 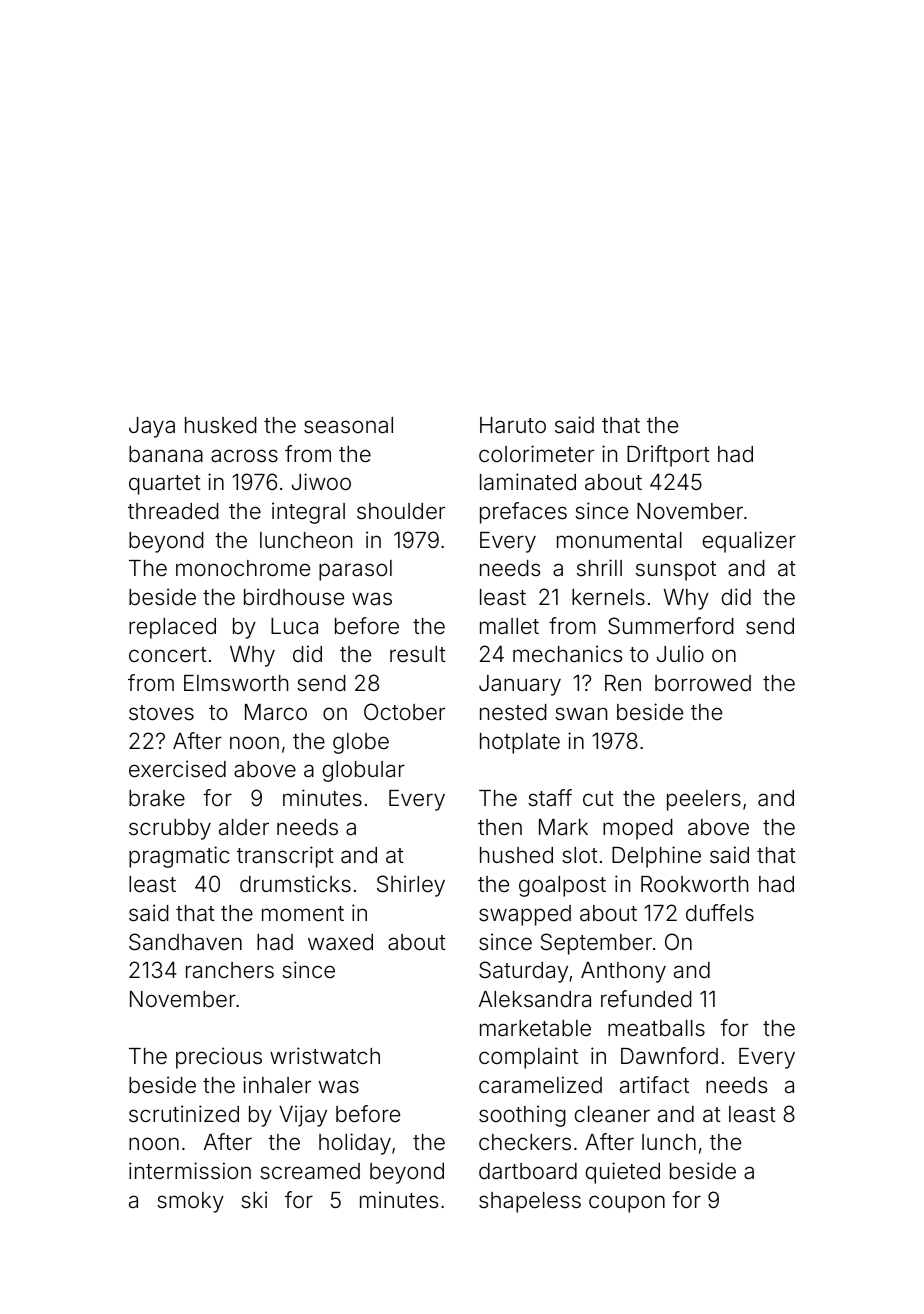 I want to click on globular, so click(x=363, y=771).
